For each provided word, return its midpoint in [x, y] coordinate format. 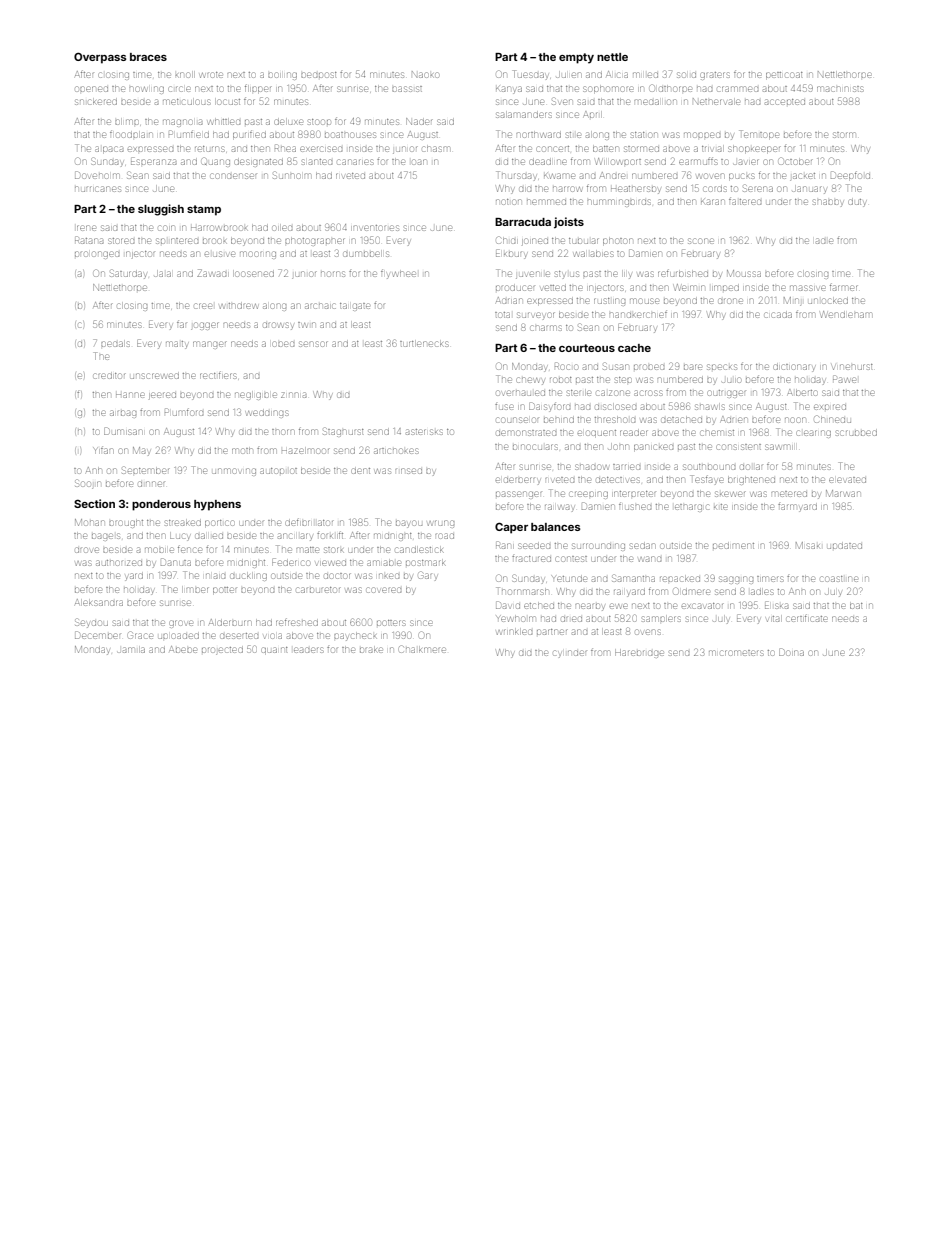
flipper [258, 88]
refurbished [683, 273]
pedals [115, 344]
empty [576, 58]
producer [515, 288]
